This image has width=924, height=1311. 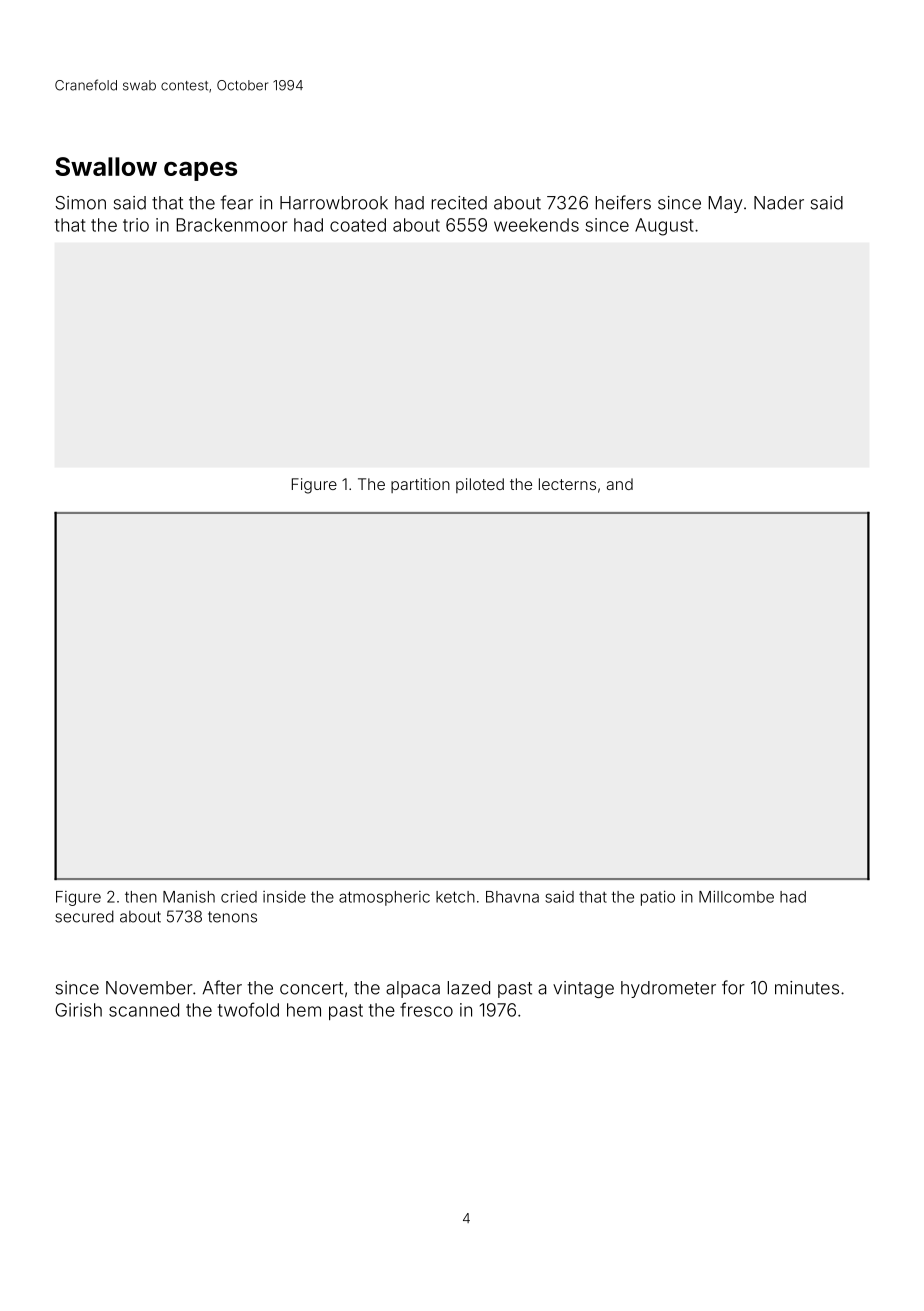 What do you see at coordinates (239, 897) in the image?
I see `cried` at bounding box center [239, 897].
